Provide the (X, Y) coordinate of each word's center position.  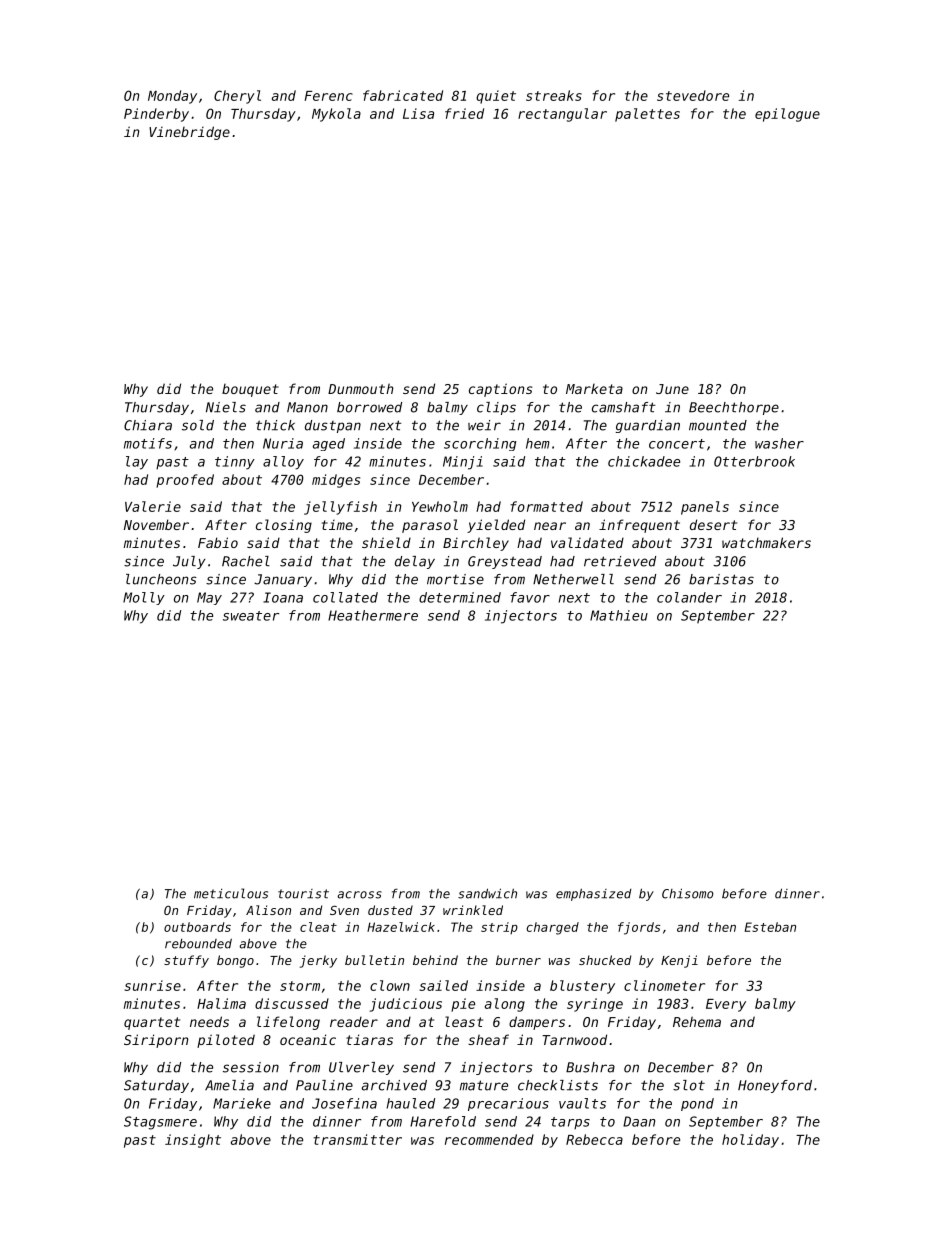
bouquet (250, 390)
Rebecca (594, 1139)
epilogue (787, 115)
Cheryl (237, 97)
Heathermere (373, 615)
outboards (197, 927)
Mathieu (619, 615)
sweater (251, 616)
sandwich (487, 893)
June (672, 389)
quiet (496, 97)
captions (501, 390)
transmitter (358, 1139)
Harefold (443, 1121)
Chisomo (688, 893)
